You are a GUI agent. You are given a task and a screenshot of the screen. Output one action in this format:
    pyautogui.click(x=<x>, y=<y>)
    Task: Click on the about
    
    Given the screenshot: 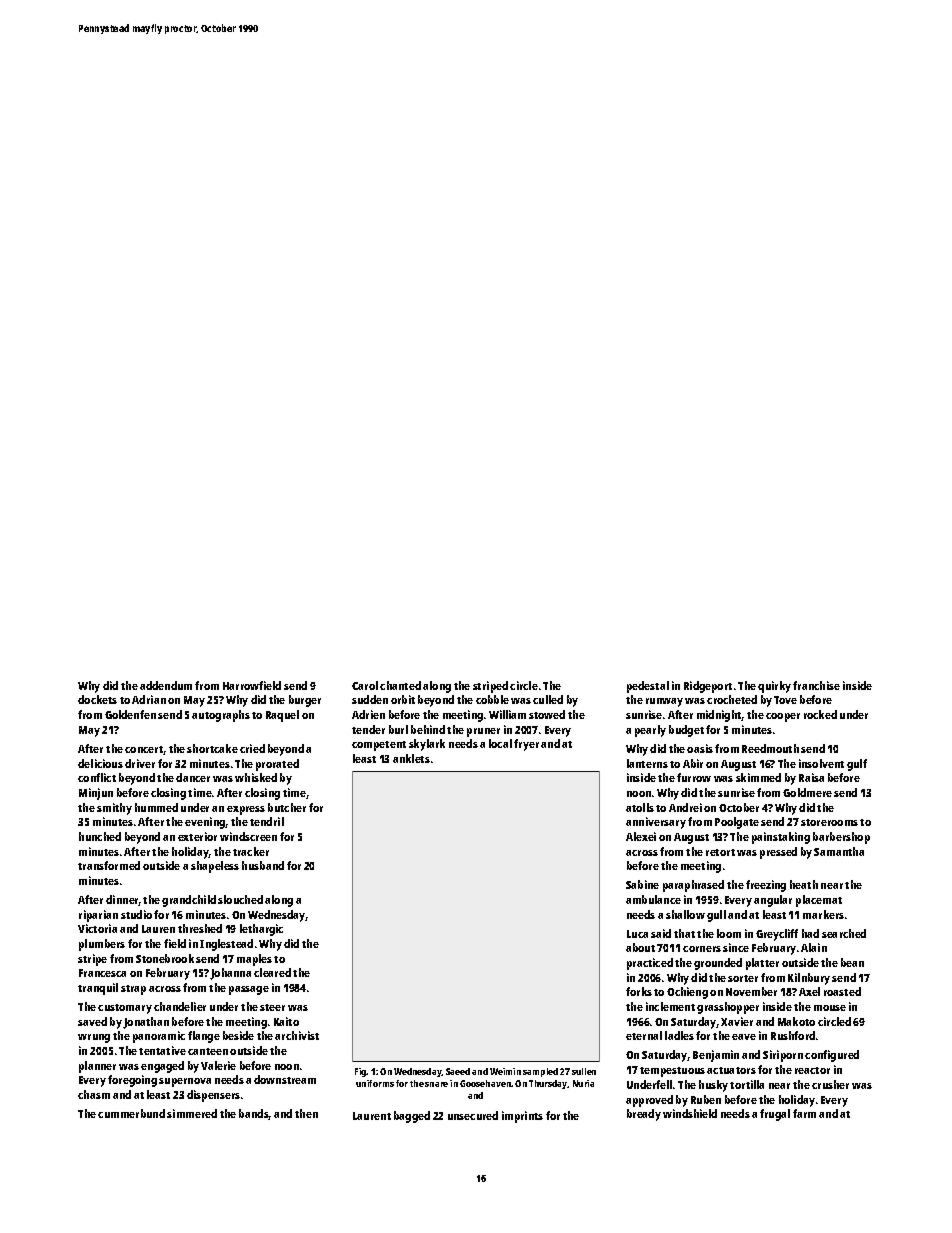 What is the action you would take?
    pyautogui.click(x=640, y=947)
